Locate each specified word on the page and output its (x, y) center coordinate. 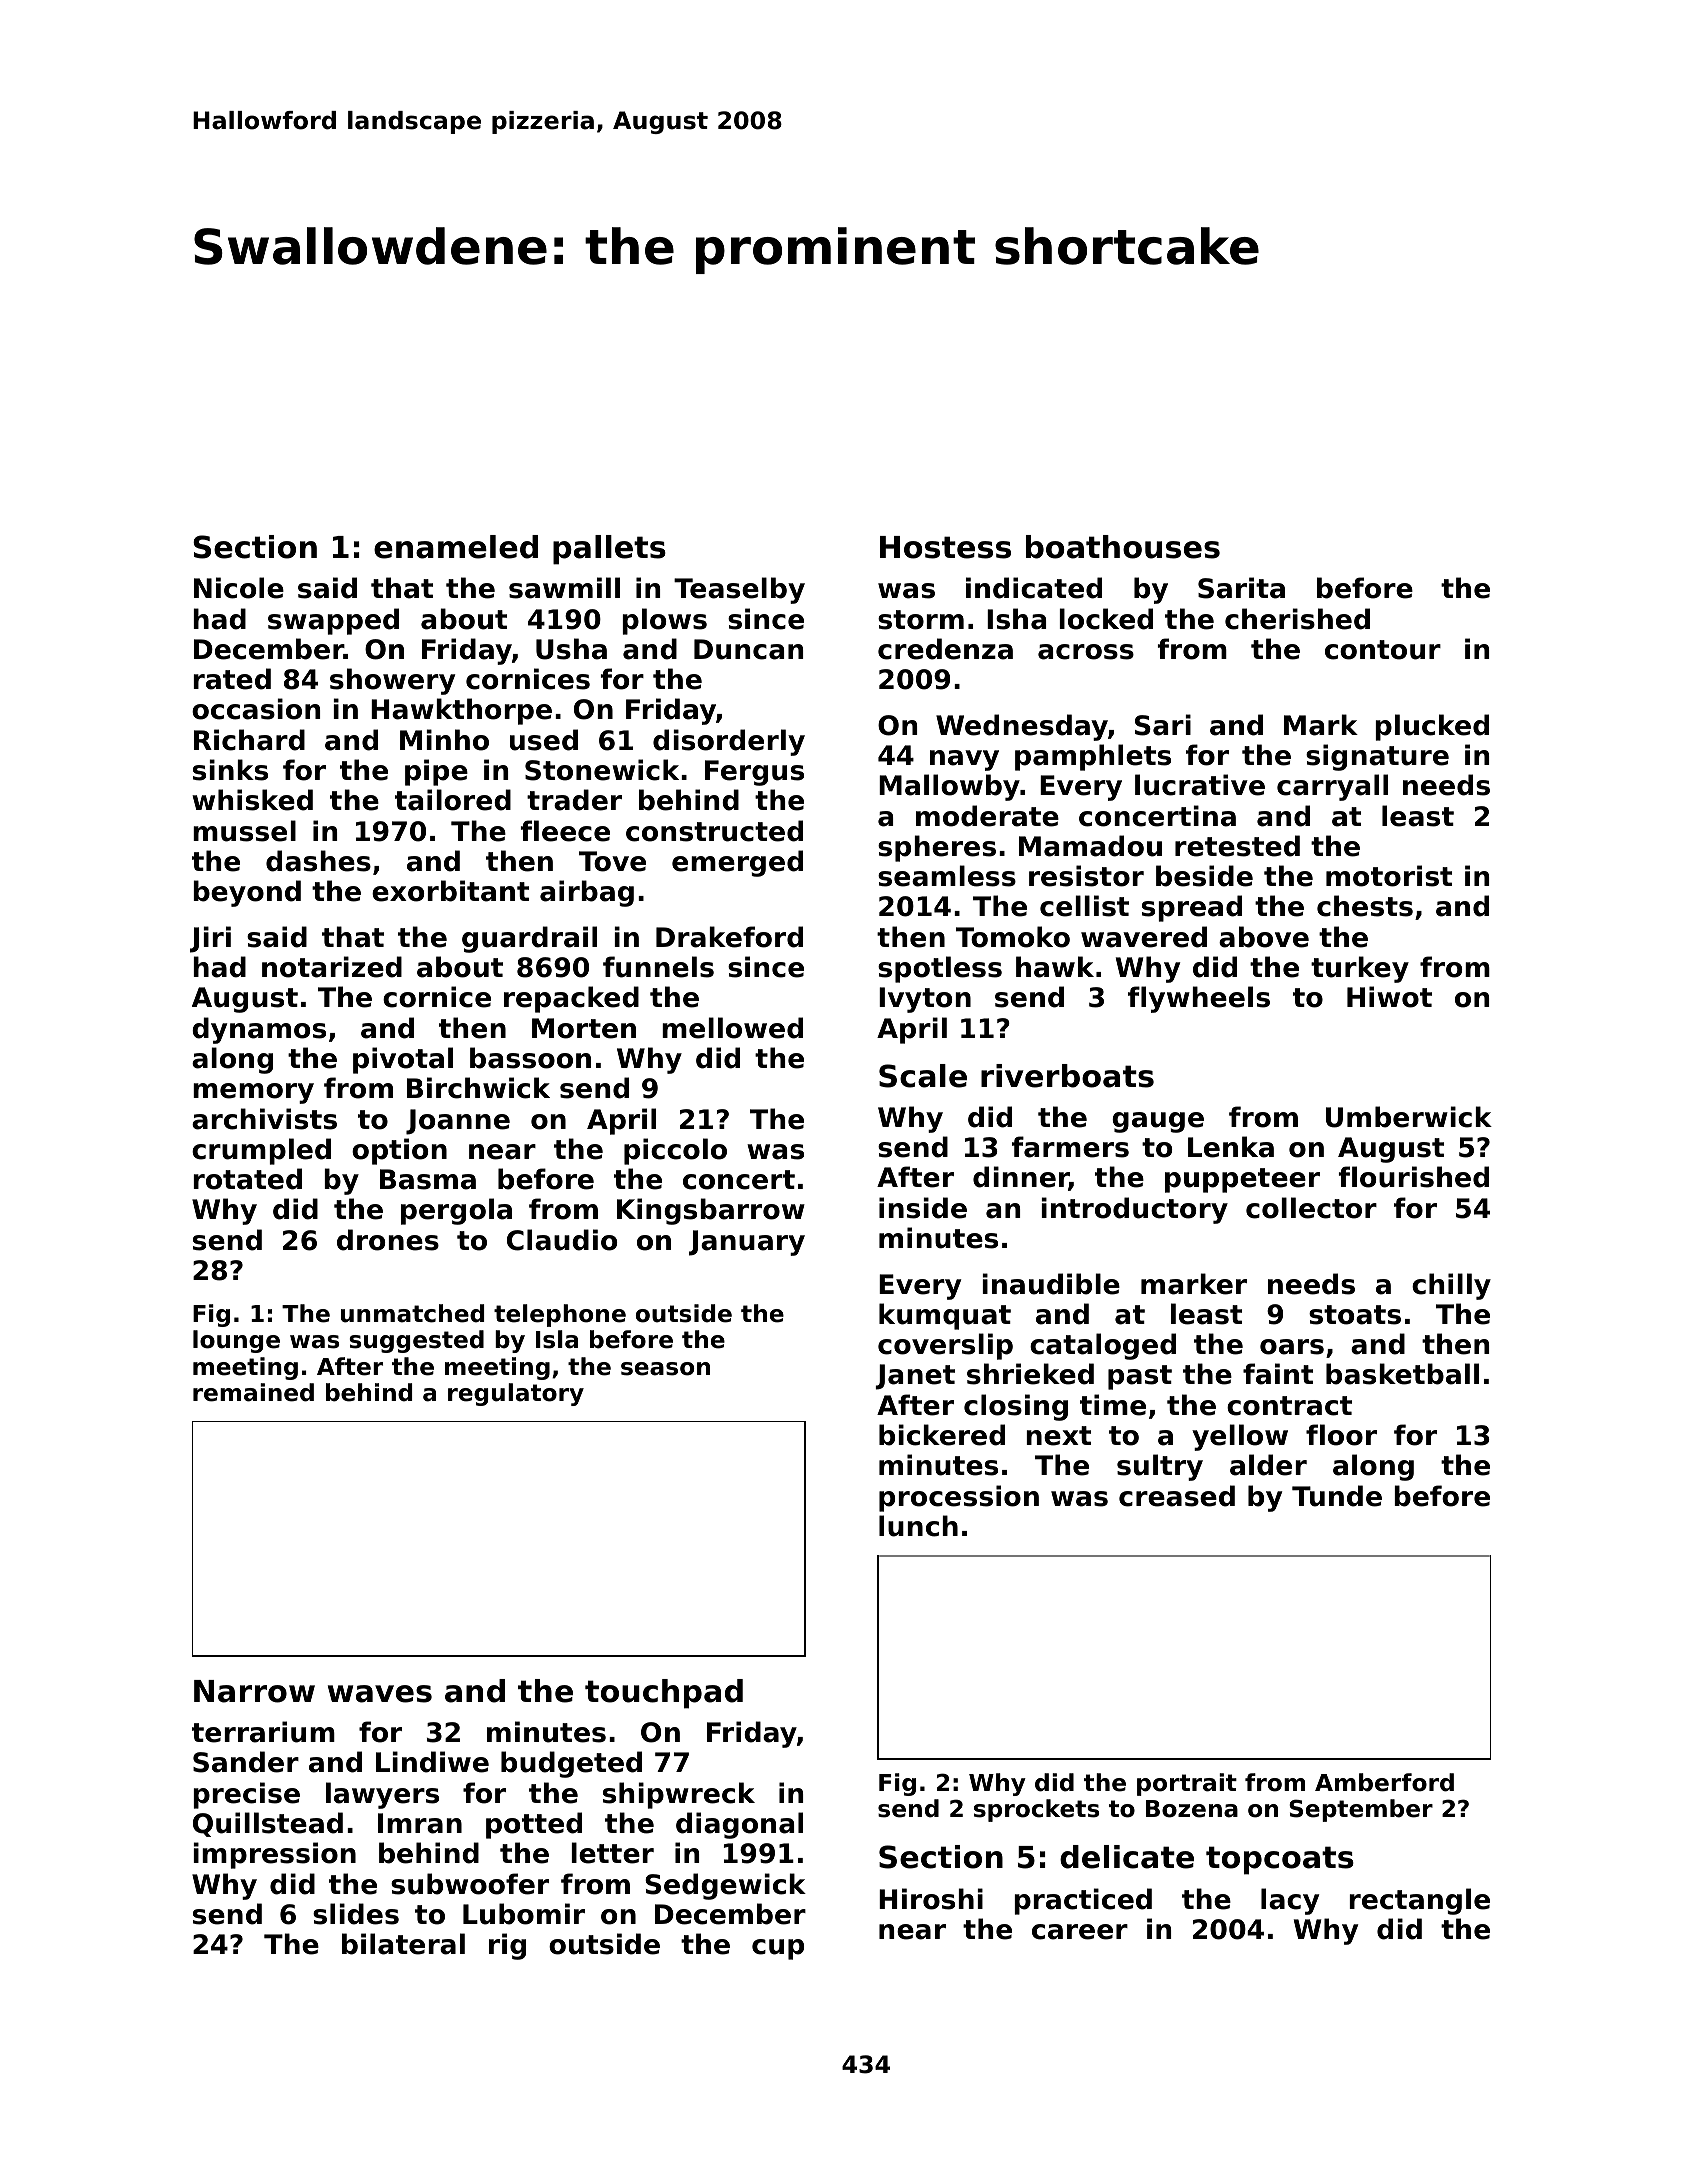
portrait (1187, 1784)
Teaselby (739, 590)
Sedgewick (725, 1886)
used (544, 740)
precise (246, 1795)
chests (1365, 906)
